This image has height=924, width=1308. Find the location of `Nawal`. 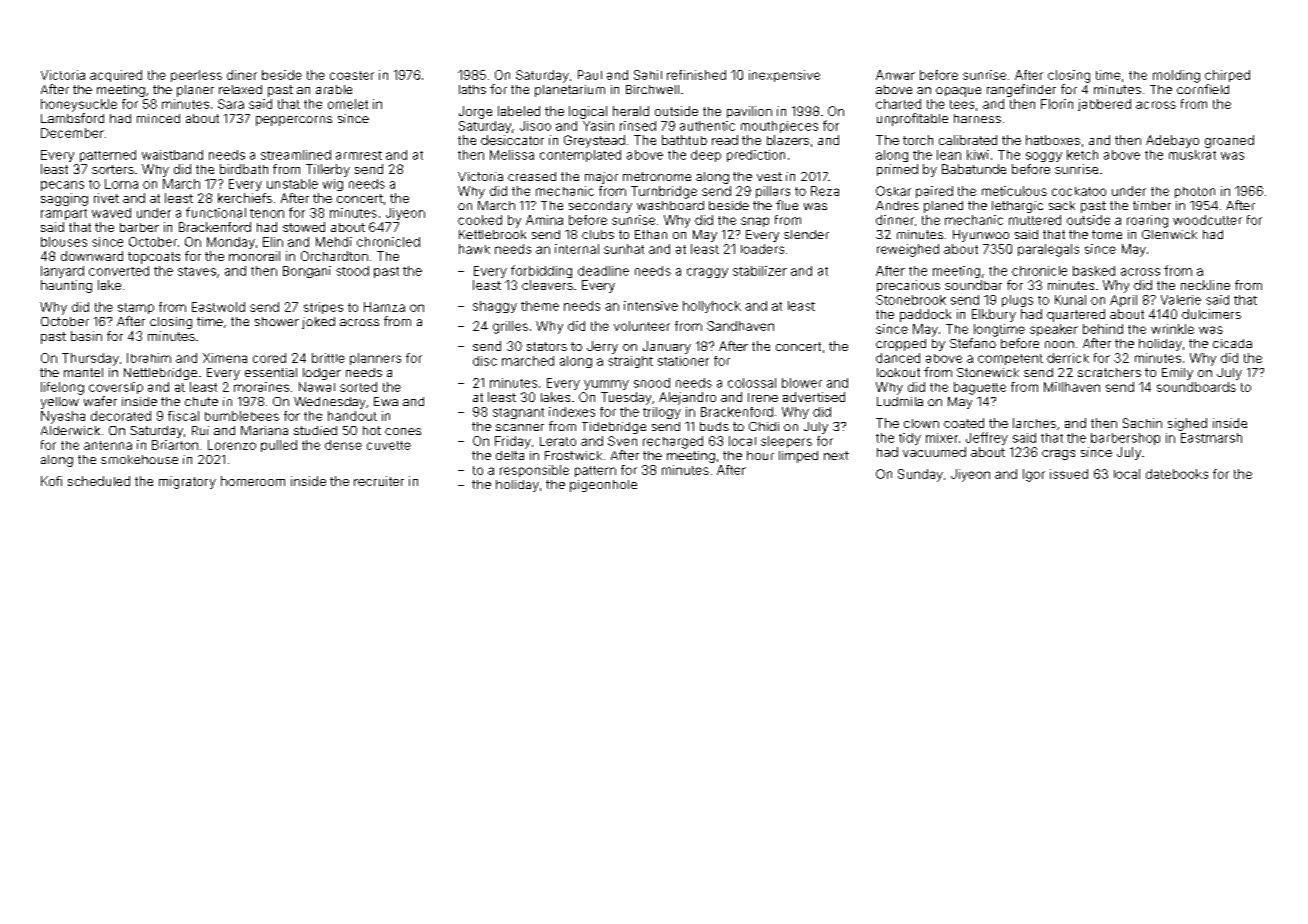

Nawal is located at coordinates (317, 387).
